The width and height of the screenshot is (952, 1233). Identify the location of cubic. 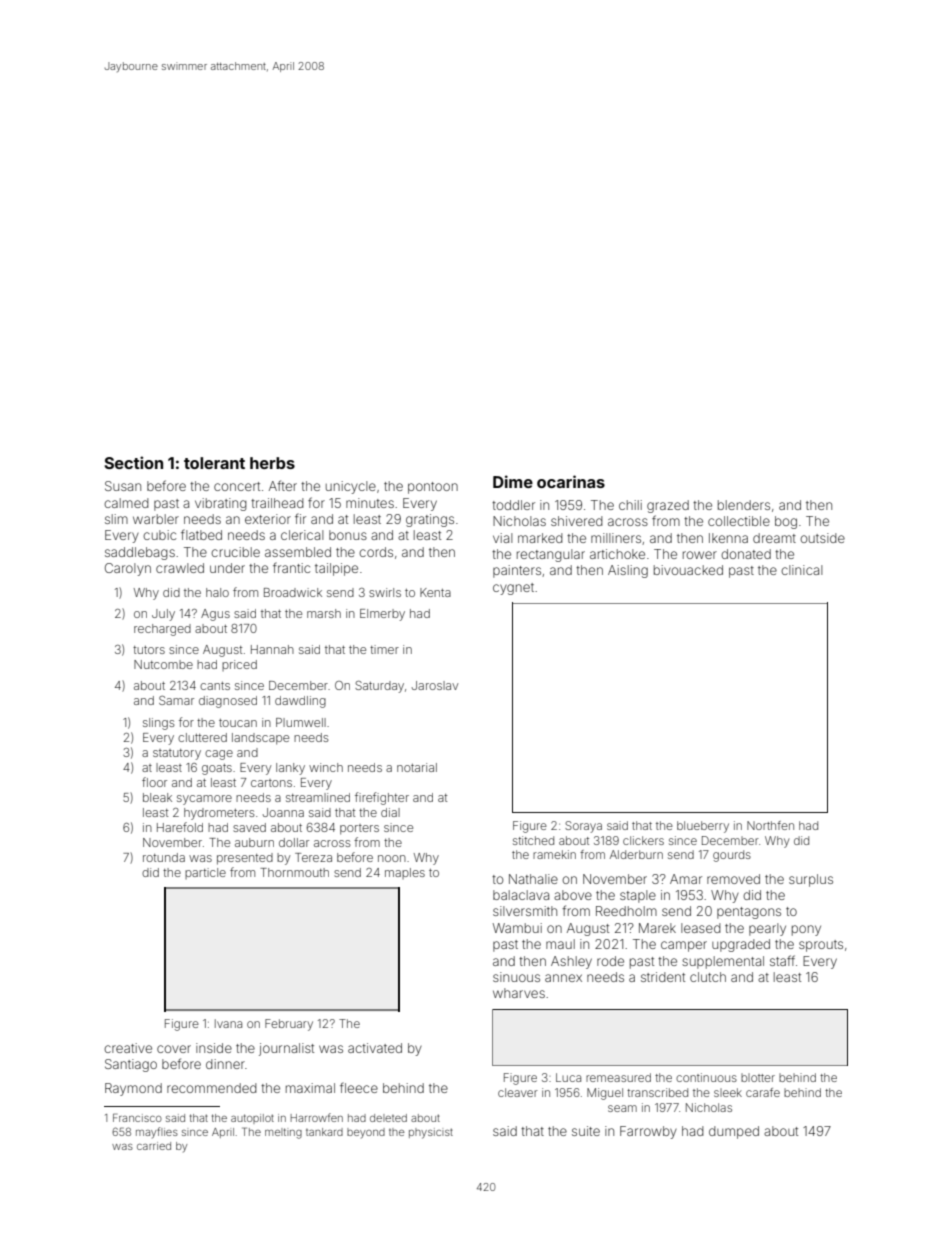
(159, 535).
